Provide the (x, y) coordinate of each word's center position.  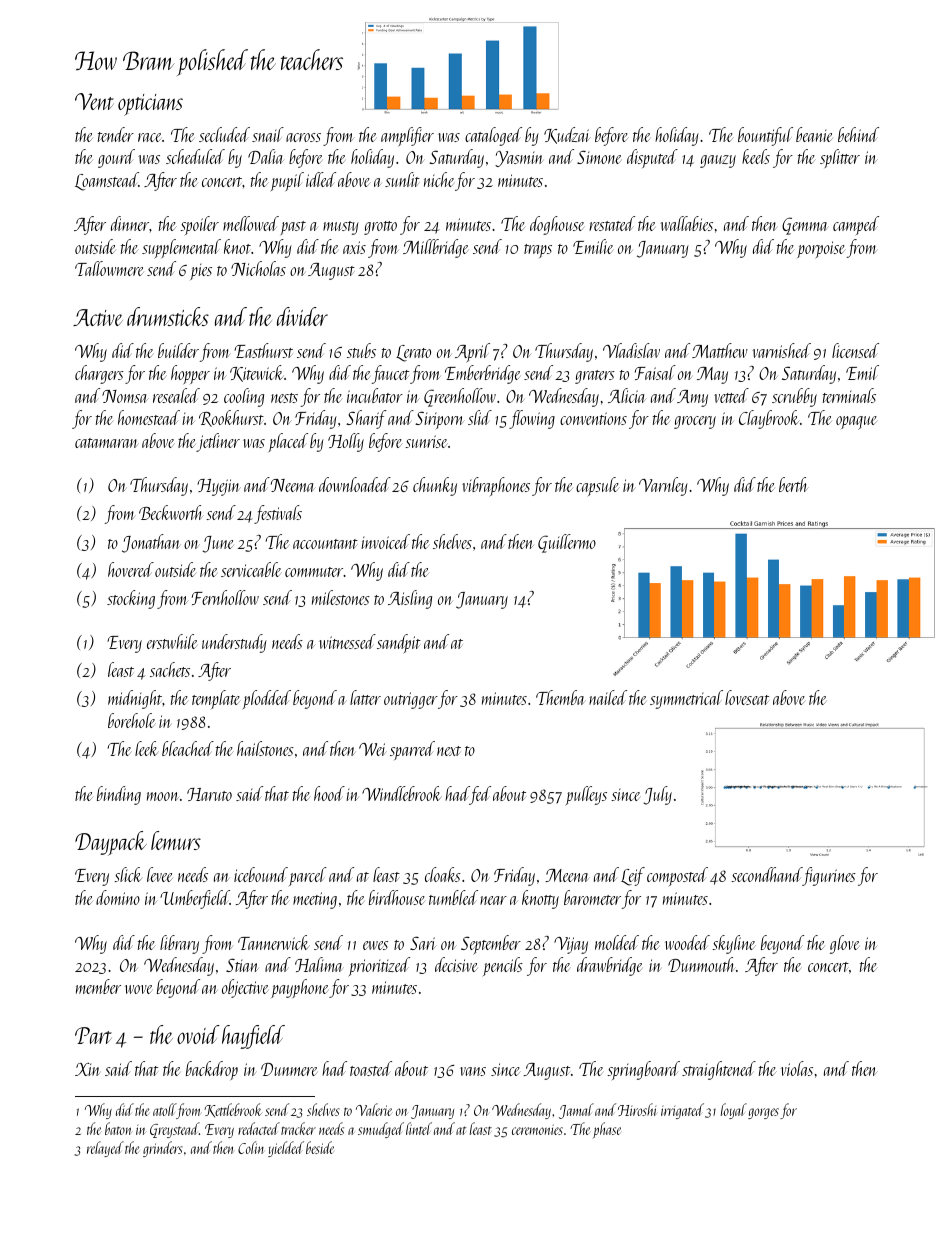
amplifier (407, 136)
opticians (150, 105)
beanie (814, 134)
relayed (105, 1149)
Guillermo (567, 543)
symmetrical (686, 699)
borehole (132, 720)
